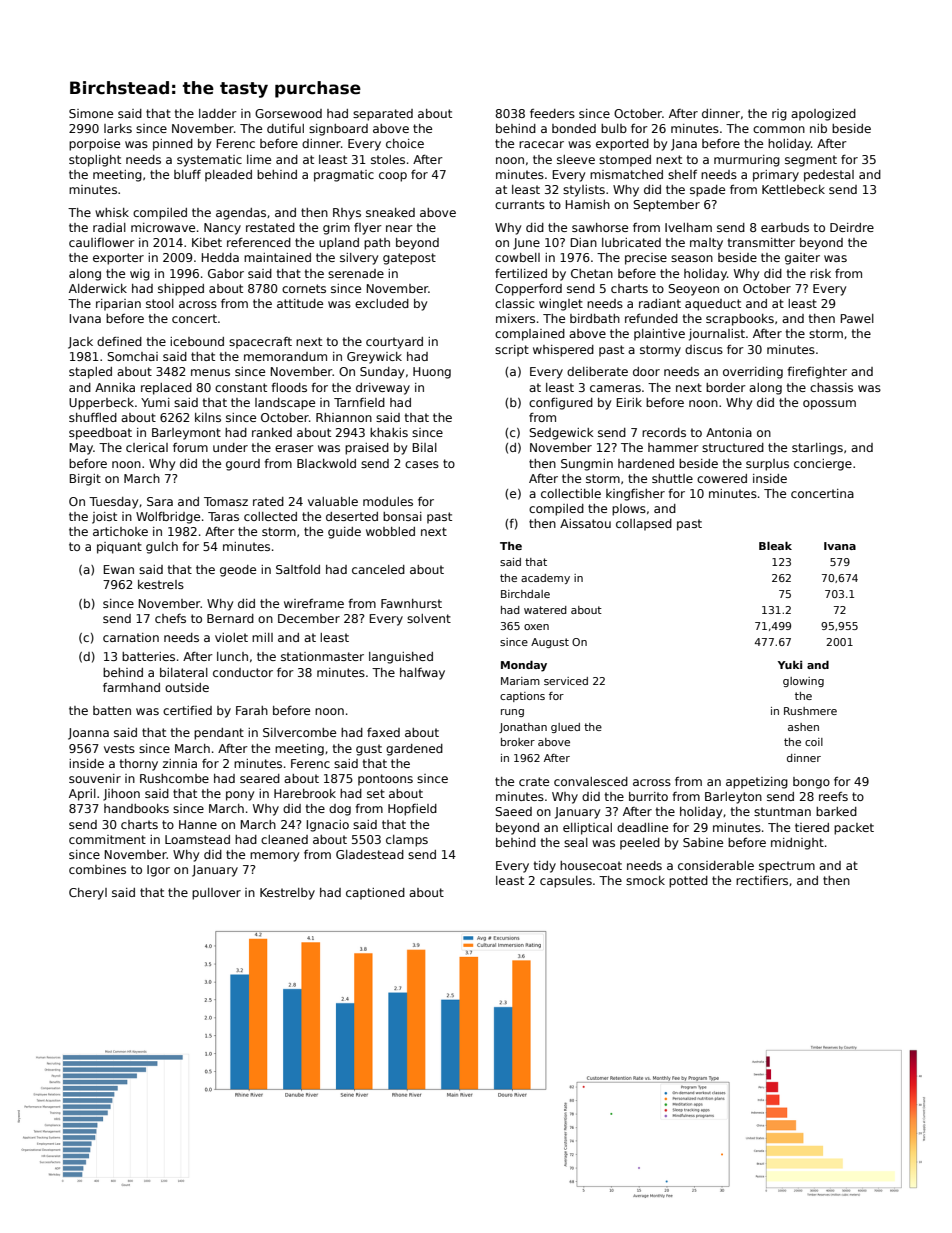 The height and width of the screenshot is (1233, 952). Describe the element at coordinates (422, 674) in the screenshot. I see `halfway` at that location.
